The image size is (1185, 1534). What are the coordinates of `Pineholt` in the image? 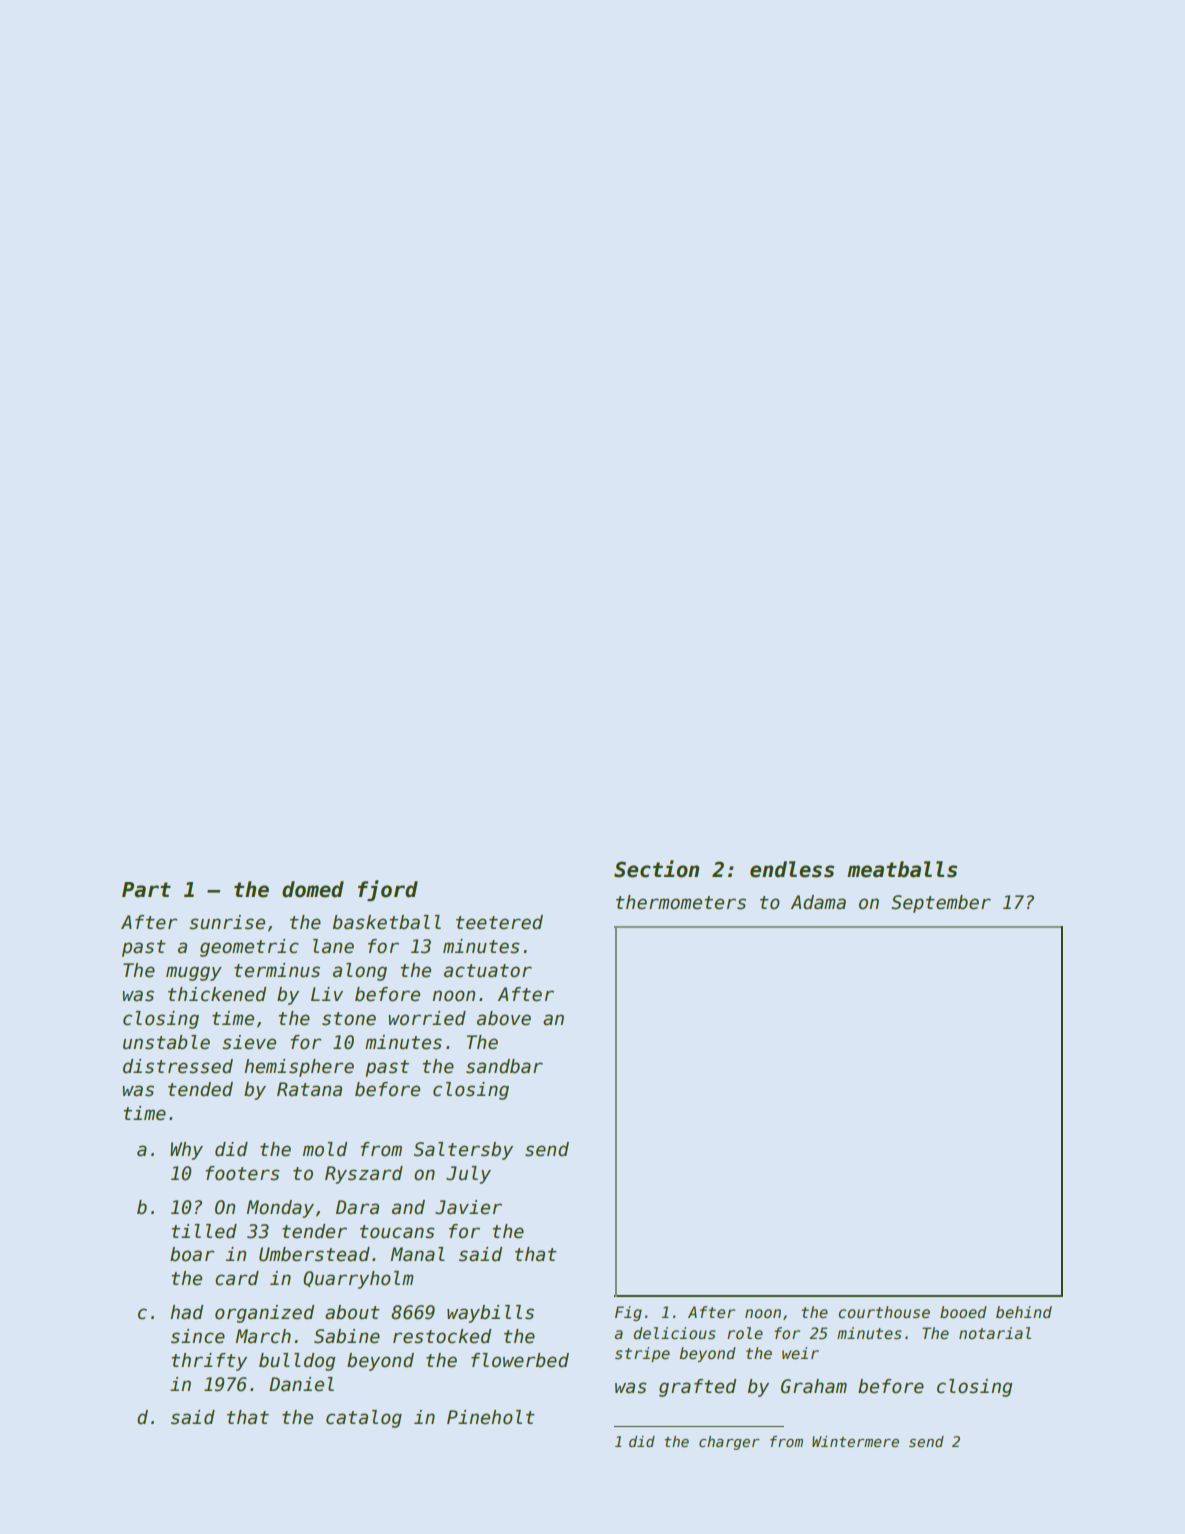 It's located at (491, 1417).
